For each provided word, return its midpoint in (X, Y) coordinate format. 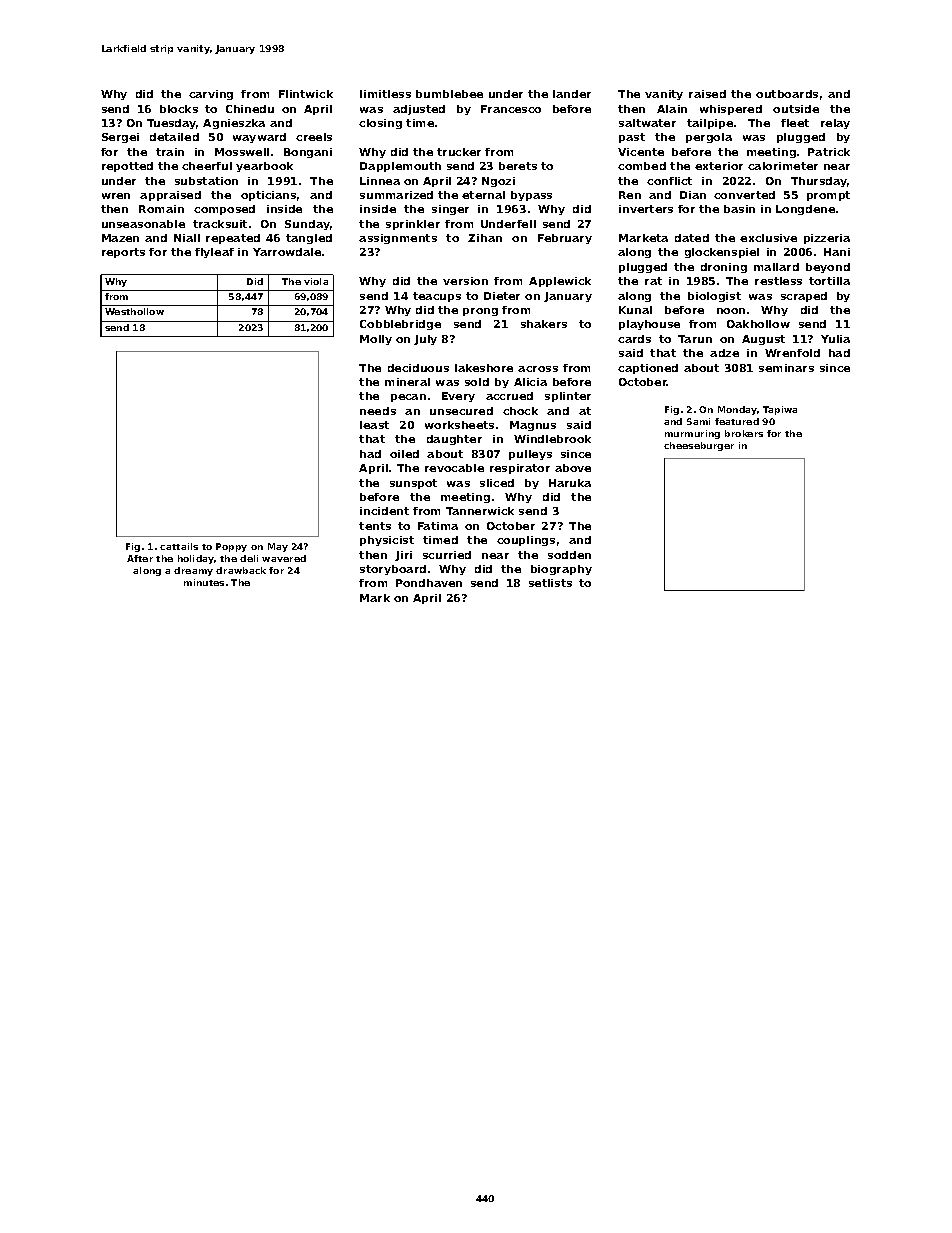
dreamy (193, 571)
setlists (550, 583)
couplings (526, 541)
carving (211, 95)
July (425, 340)
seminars (786, 368)
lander (572, 94)
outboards (787, 94)
